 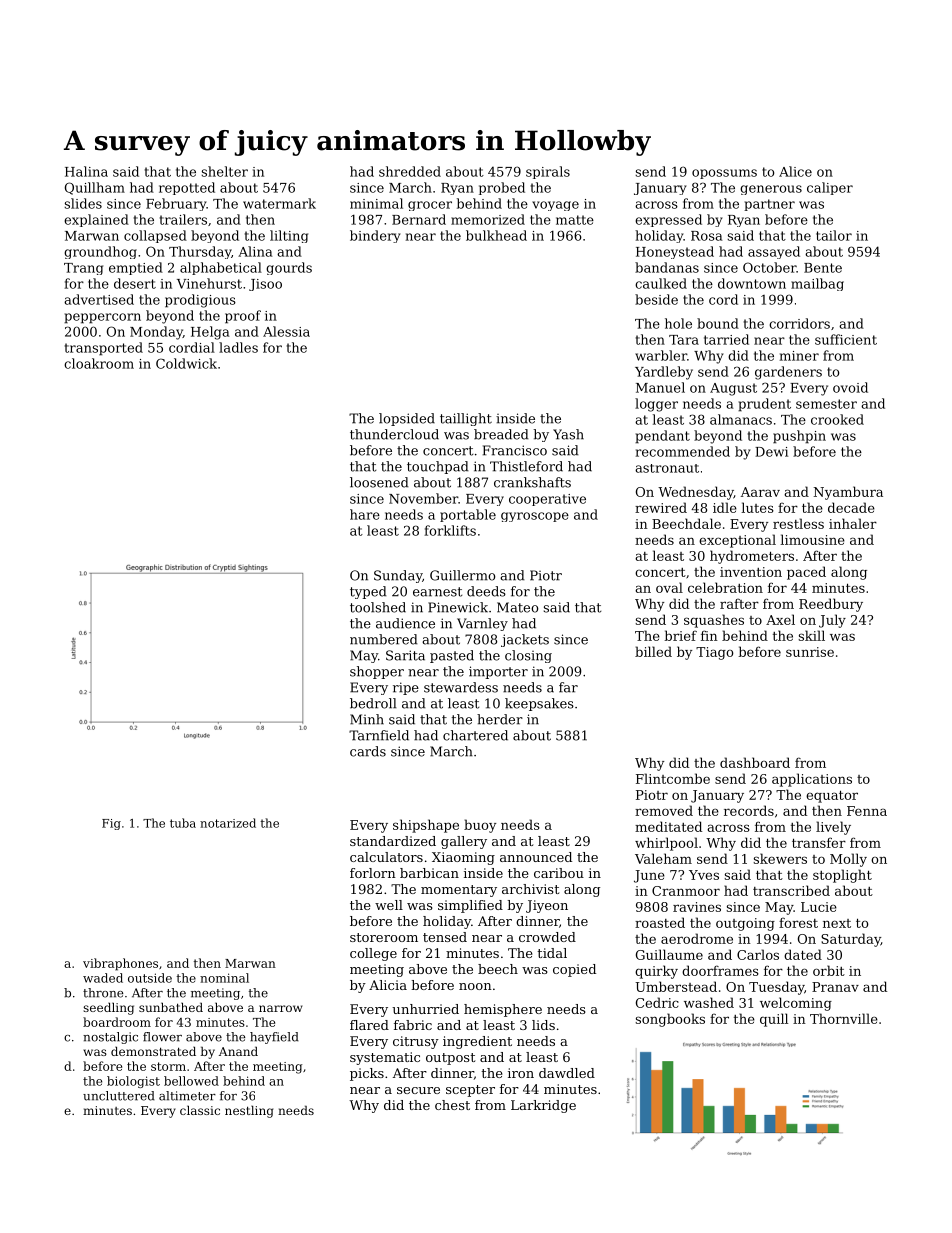 What do you see at coordinates (837, 419) in the image?
I see `crooked` at bounding box center [837, 419].
